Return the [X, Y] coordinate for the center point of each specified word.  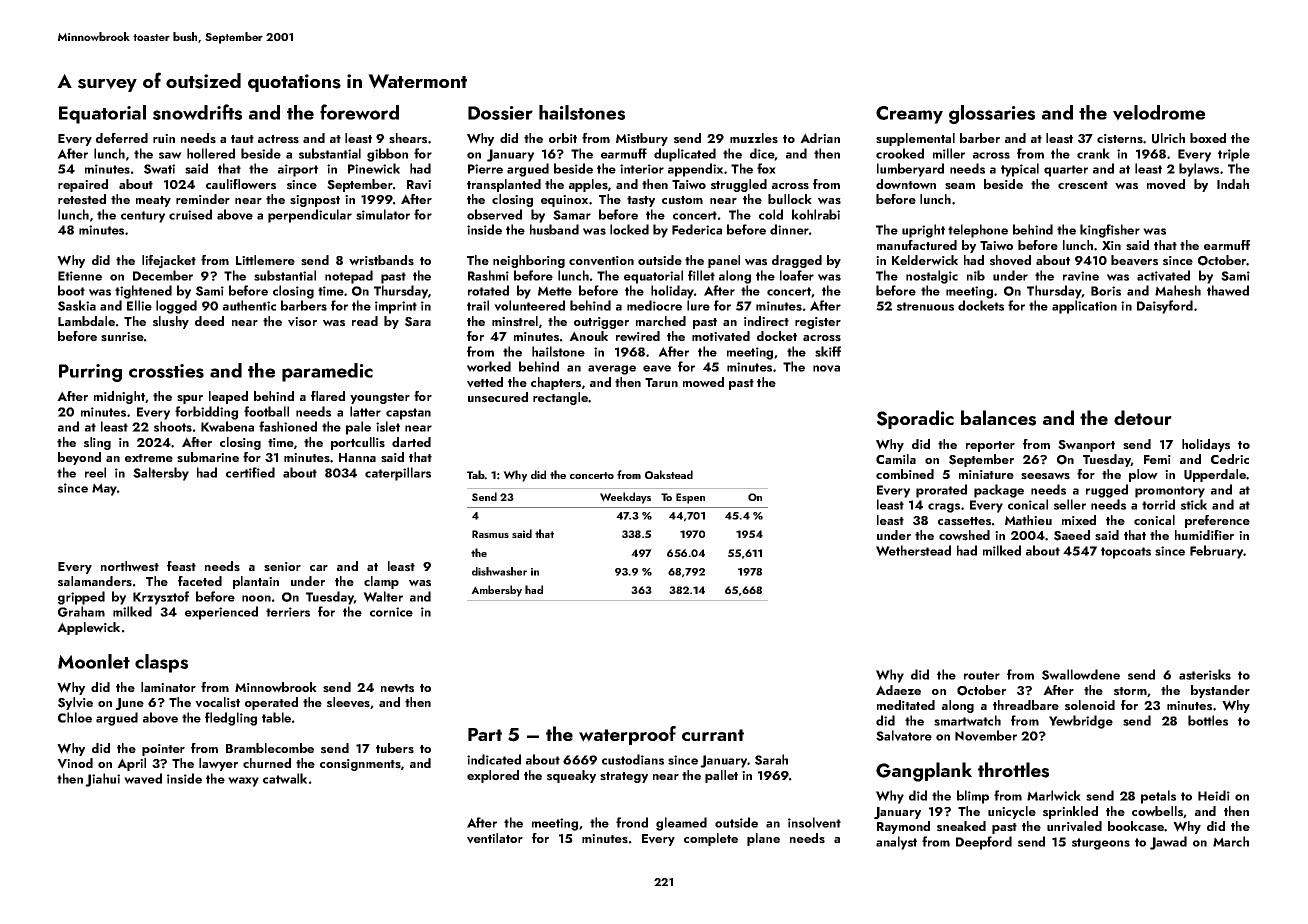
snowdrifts [197, 112]
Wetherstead [913, 550]
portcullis [358, 443]
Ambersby [496, 591]
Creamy [909, 115]
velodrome [1159, 113]
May [104, 489]
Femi [1157, 459]
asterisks [1205, 674]
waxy [243, 782]
